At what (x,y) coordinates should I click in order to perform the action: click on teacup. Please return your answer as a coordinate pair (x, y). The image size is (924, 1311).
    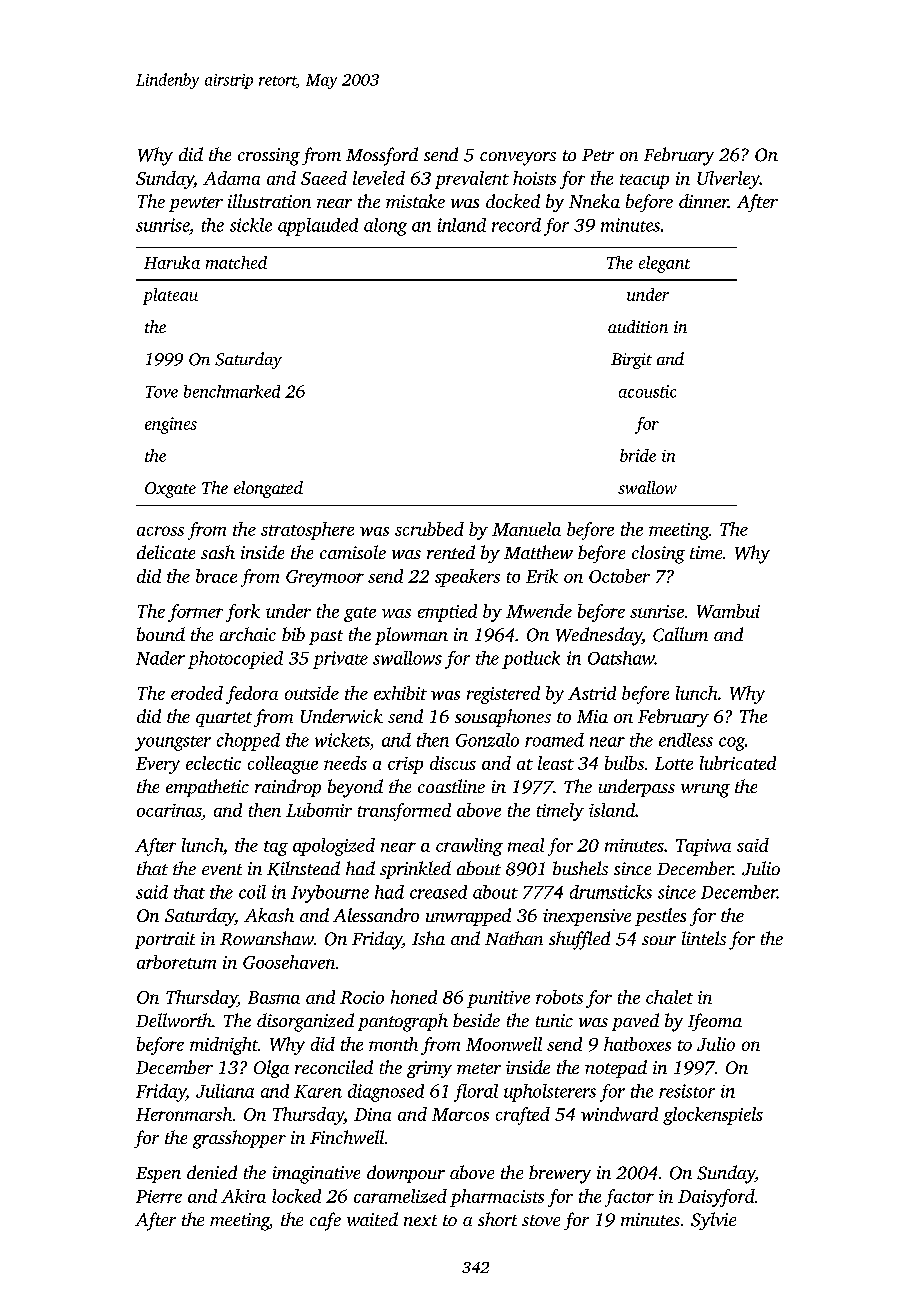
    Looking at the image, I should click on (644, 181).
